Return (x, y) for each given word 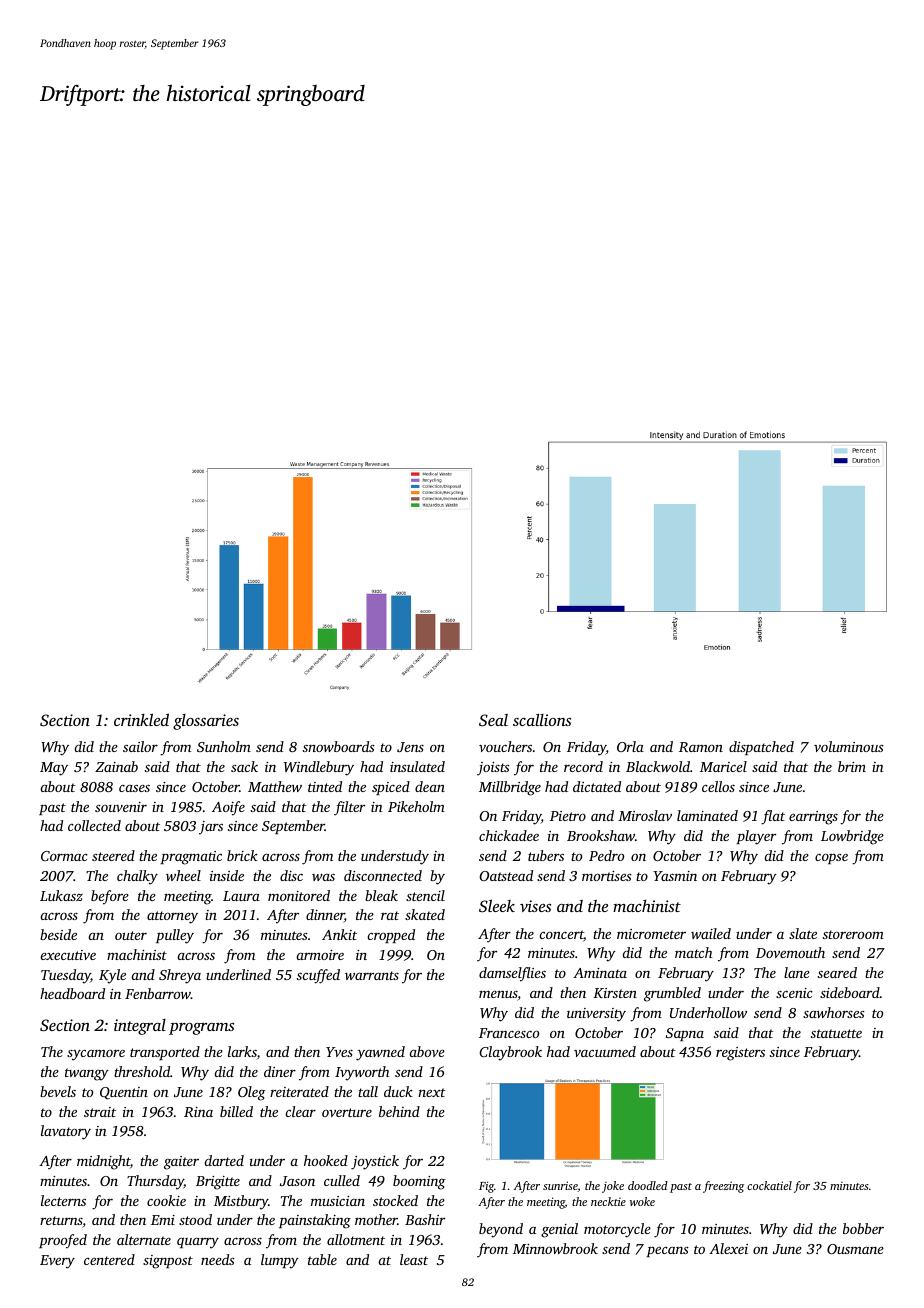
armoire (320, 955)
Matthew (275, 786)
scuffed (318, 976)
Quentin (124, 1093)
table (322, 1259)
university (596, 1015)
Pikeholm (416, 806)
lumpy (280, 1261)
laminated (707, 815)
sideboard (850, 992)
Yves (339, 1052)
